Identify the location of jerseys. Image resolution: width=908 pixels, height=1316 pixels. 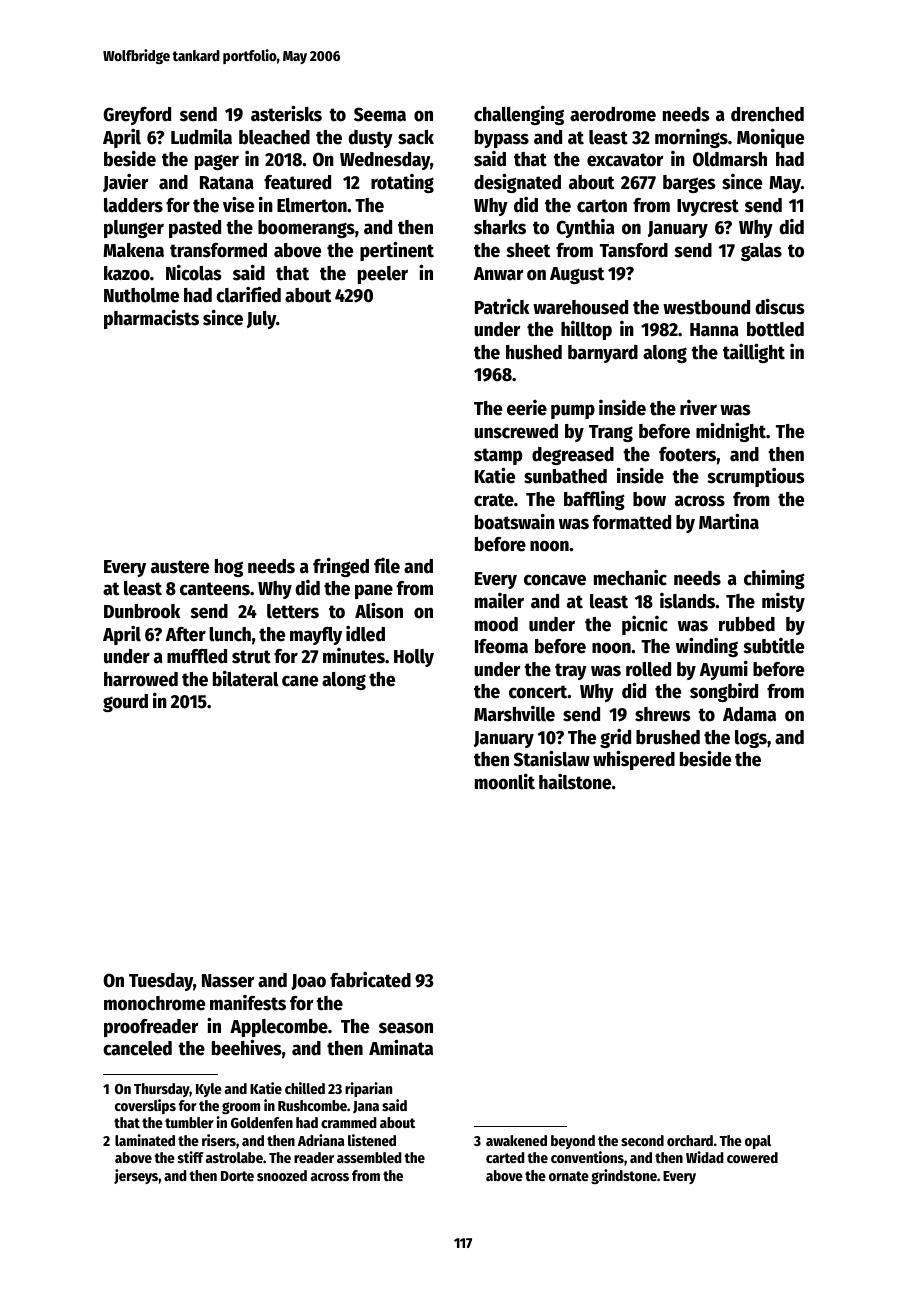
(136, 1176).
